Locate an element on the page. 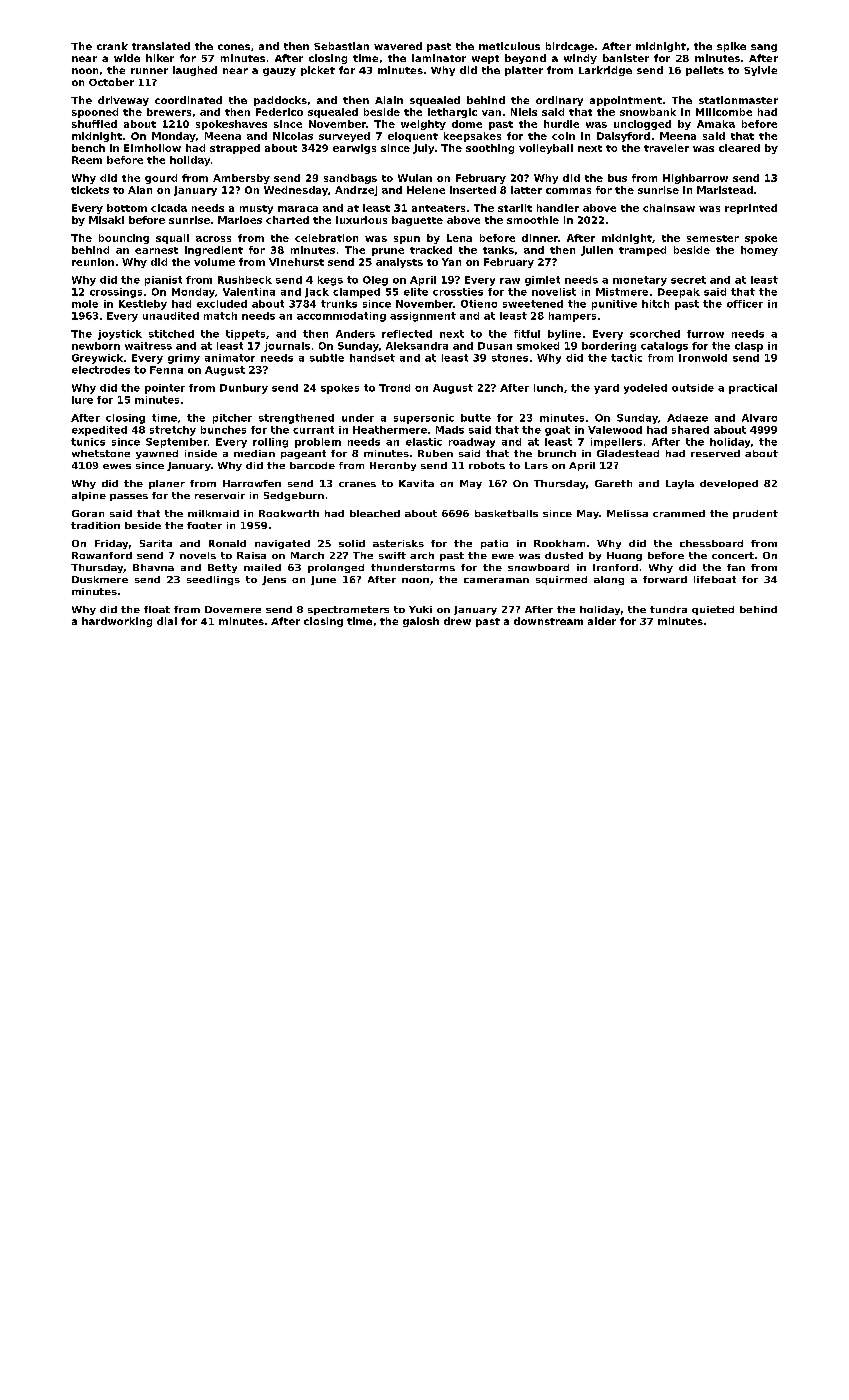  volume is located at coordinates (214, 262).
